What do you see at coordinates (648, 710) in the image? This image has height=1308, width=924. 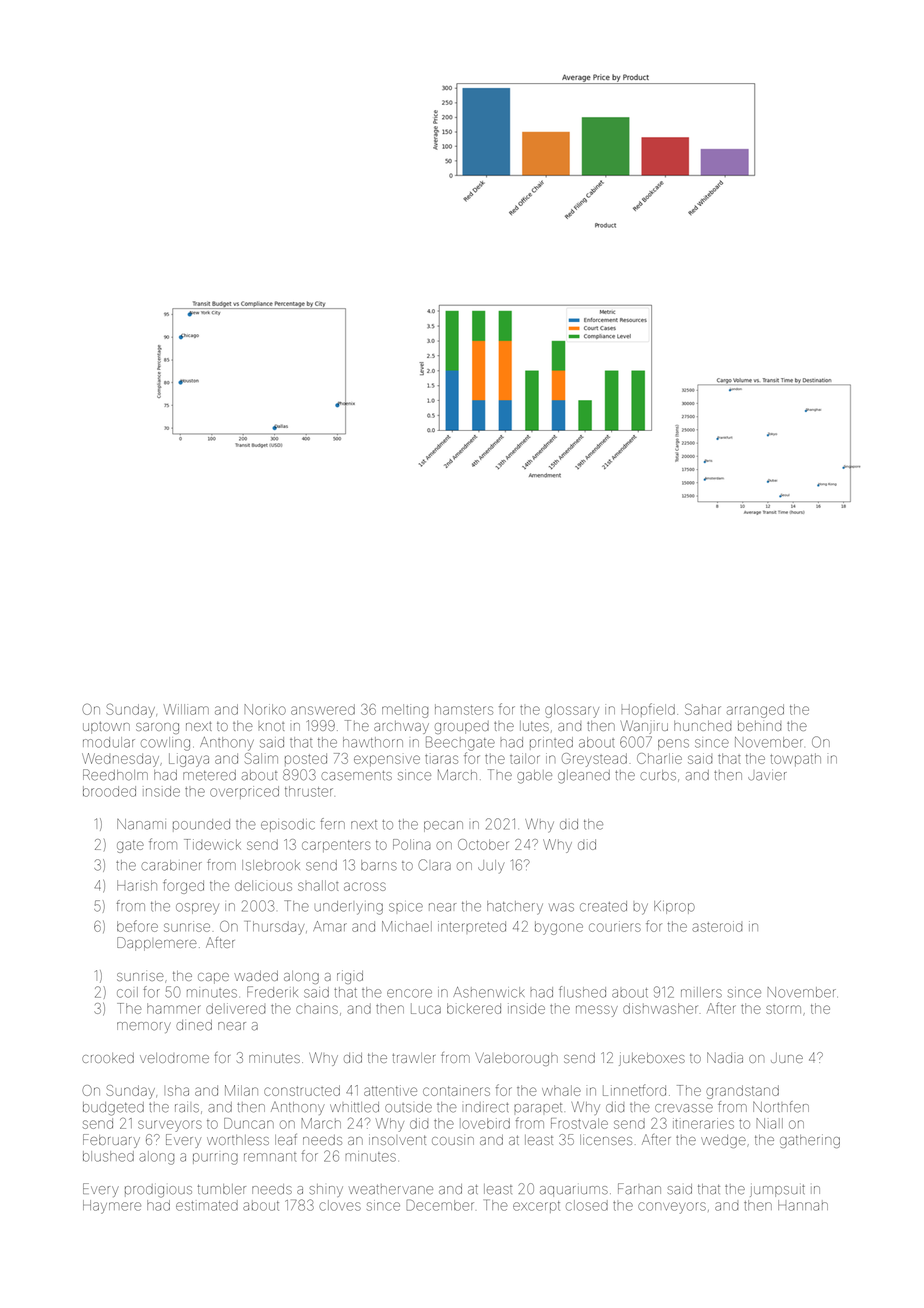 I see `Hopfield` at bounding box center [648, 710].
